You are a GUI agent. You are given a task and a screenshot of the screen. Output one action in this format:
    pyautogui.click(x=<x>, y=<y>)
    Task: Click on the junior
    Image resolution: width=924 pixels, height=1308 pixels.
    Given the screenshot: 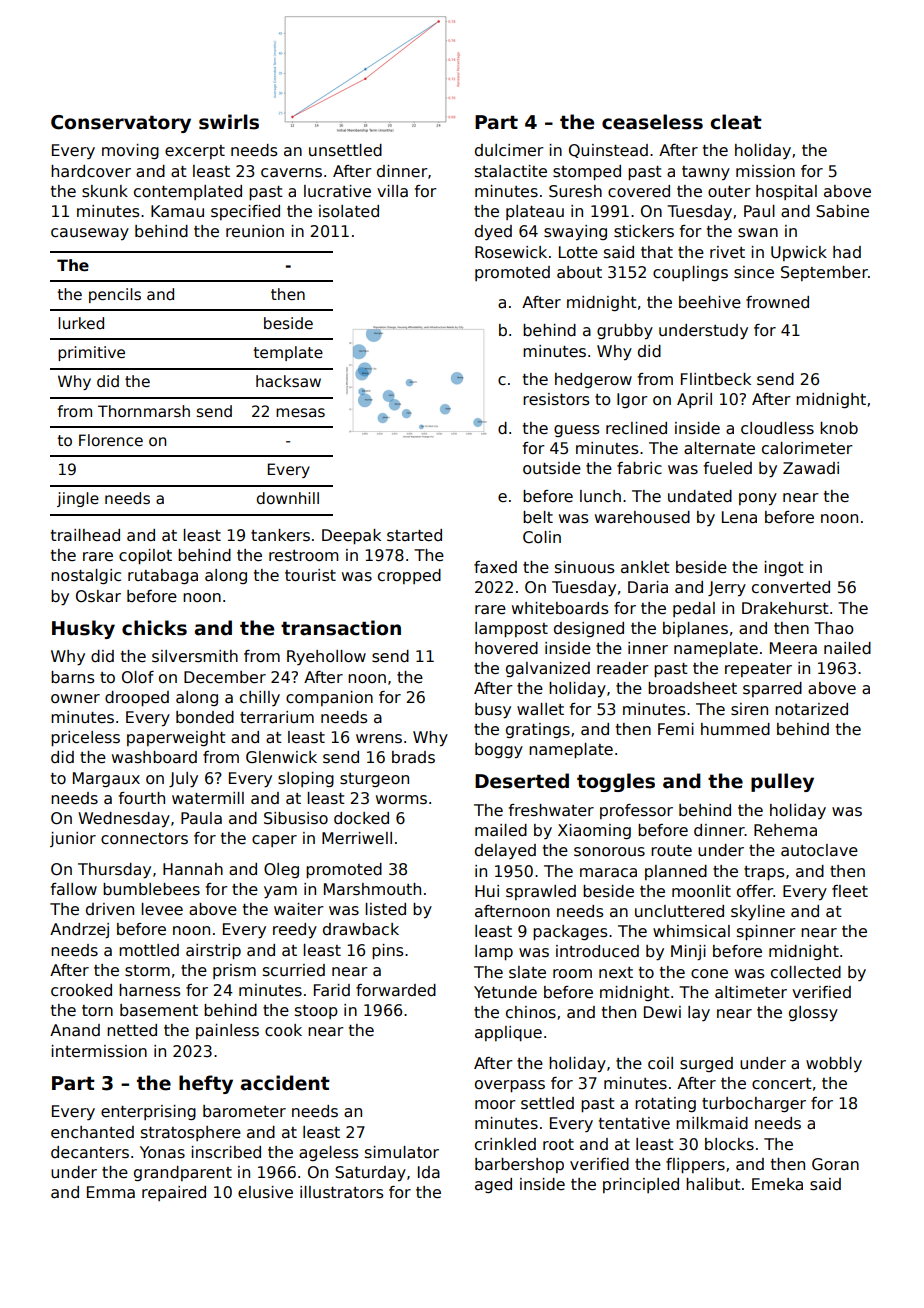 What is the action you would take?
    pyautogui.click(x=73, y=839)
